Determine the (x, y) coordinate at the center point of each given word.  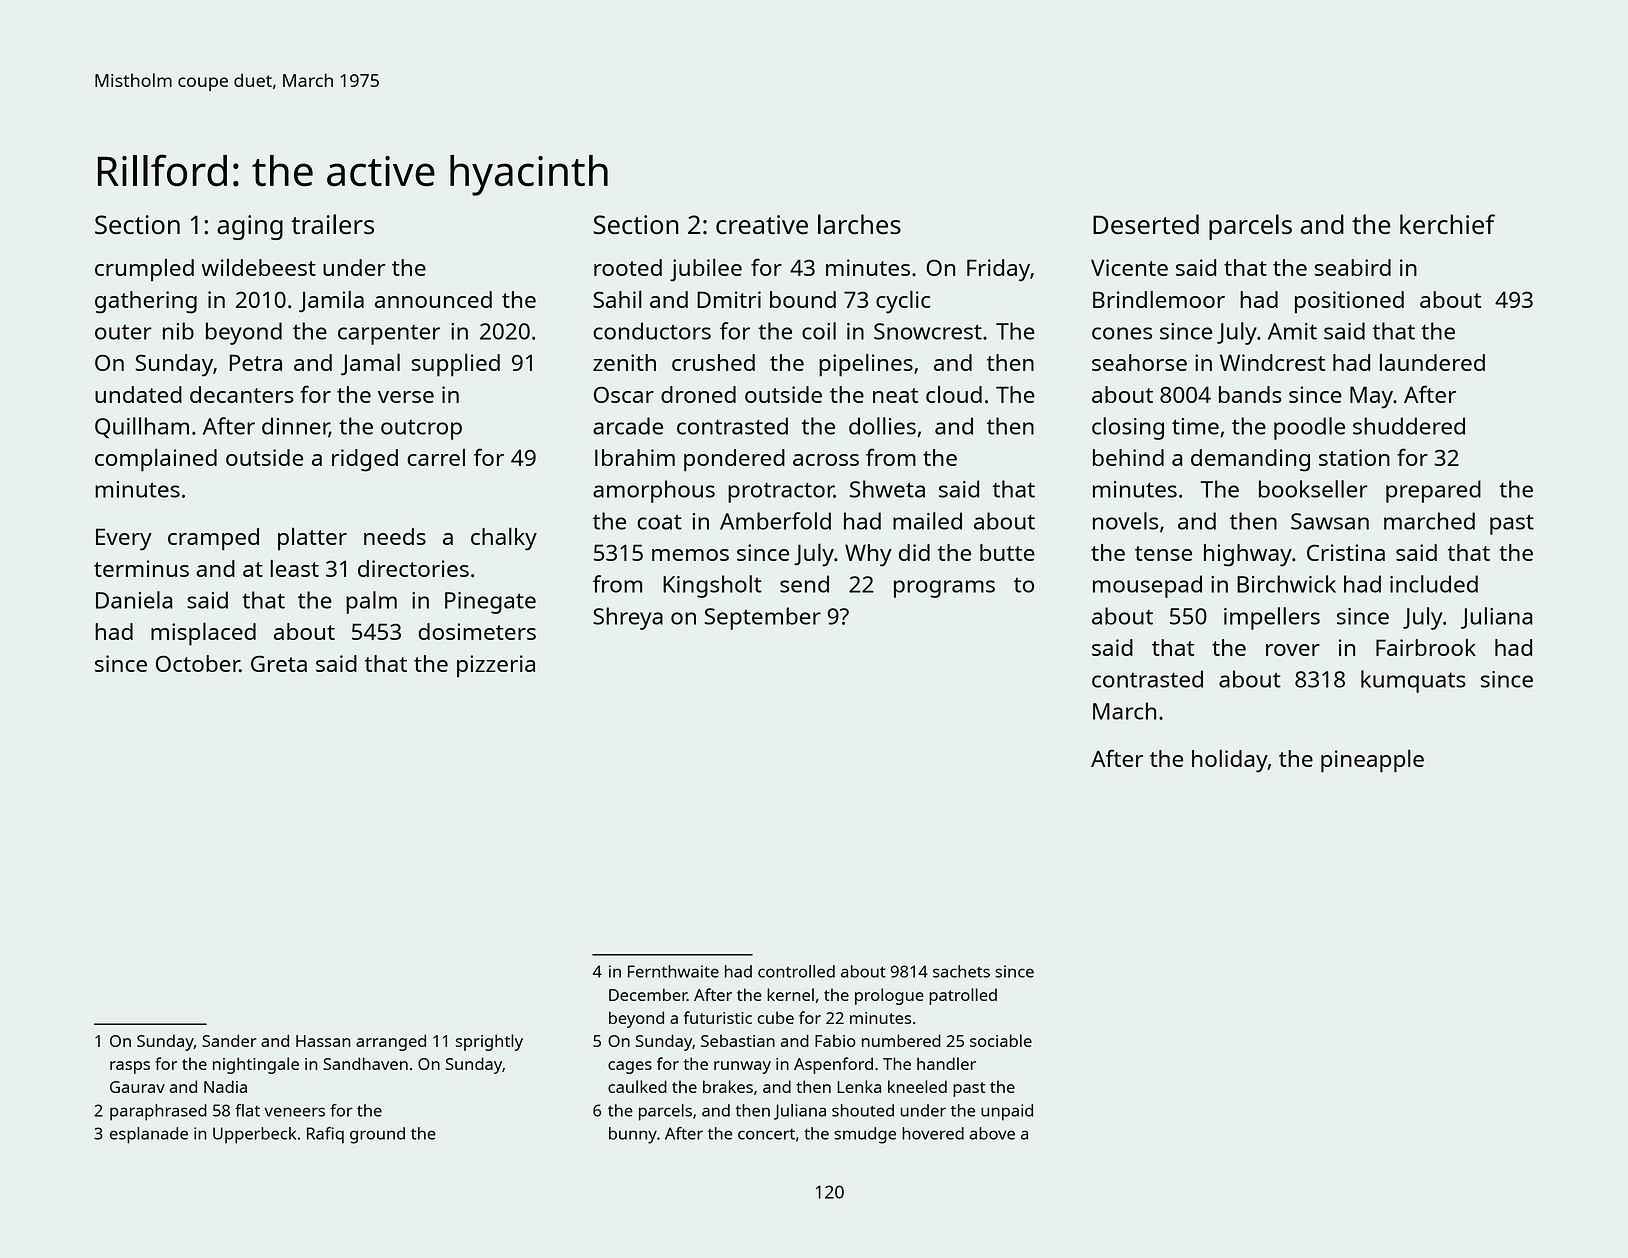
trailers (332, 224)
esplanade (149, 1135)
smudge (865, 1135)
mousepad (1147, 586)
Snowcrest (928, 331)
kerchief (1447, 224)
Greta (279, 663)
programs (944, 589)
